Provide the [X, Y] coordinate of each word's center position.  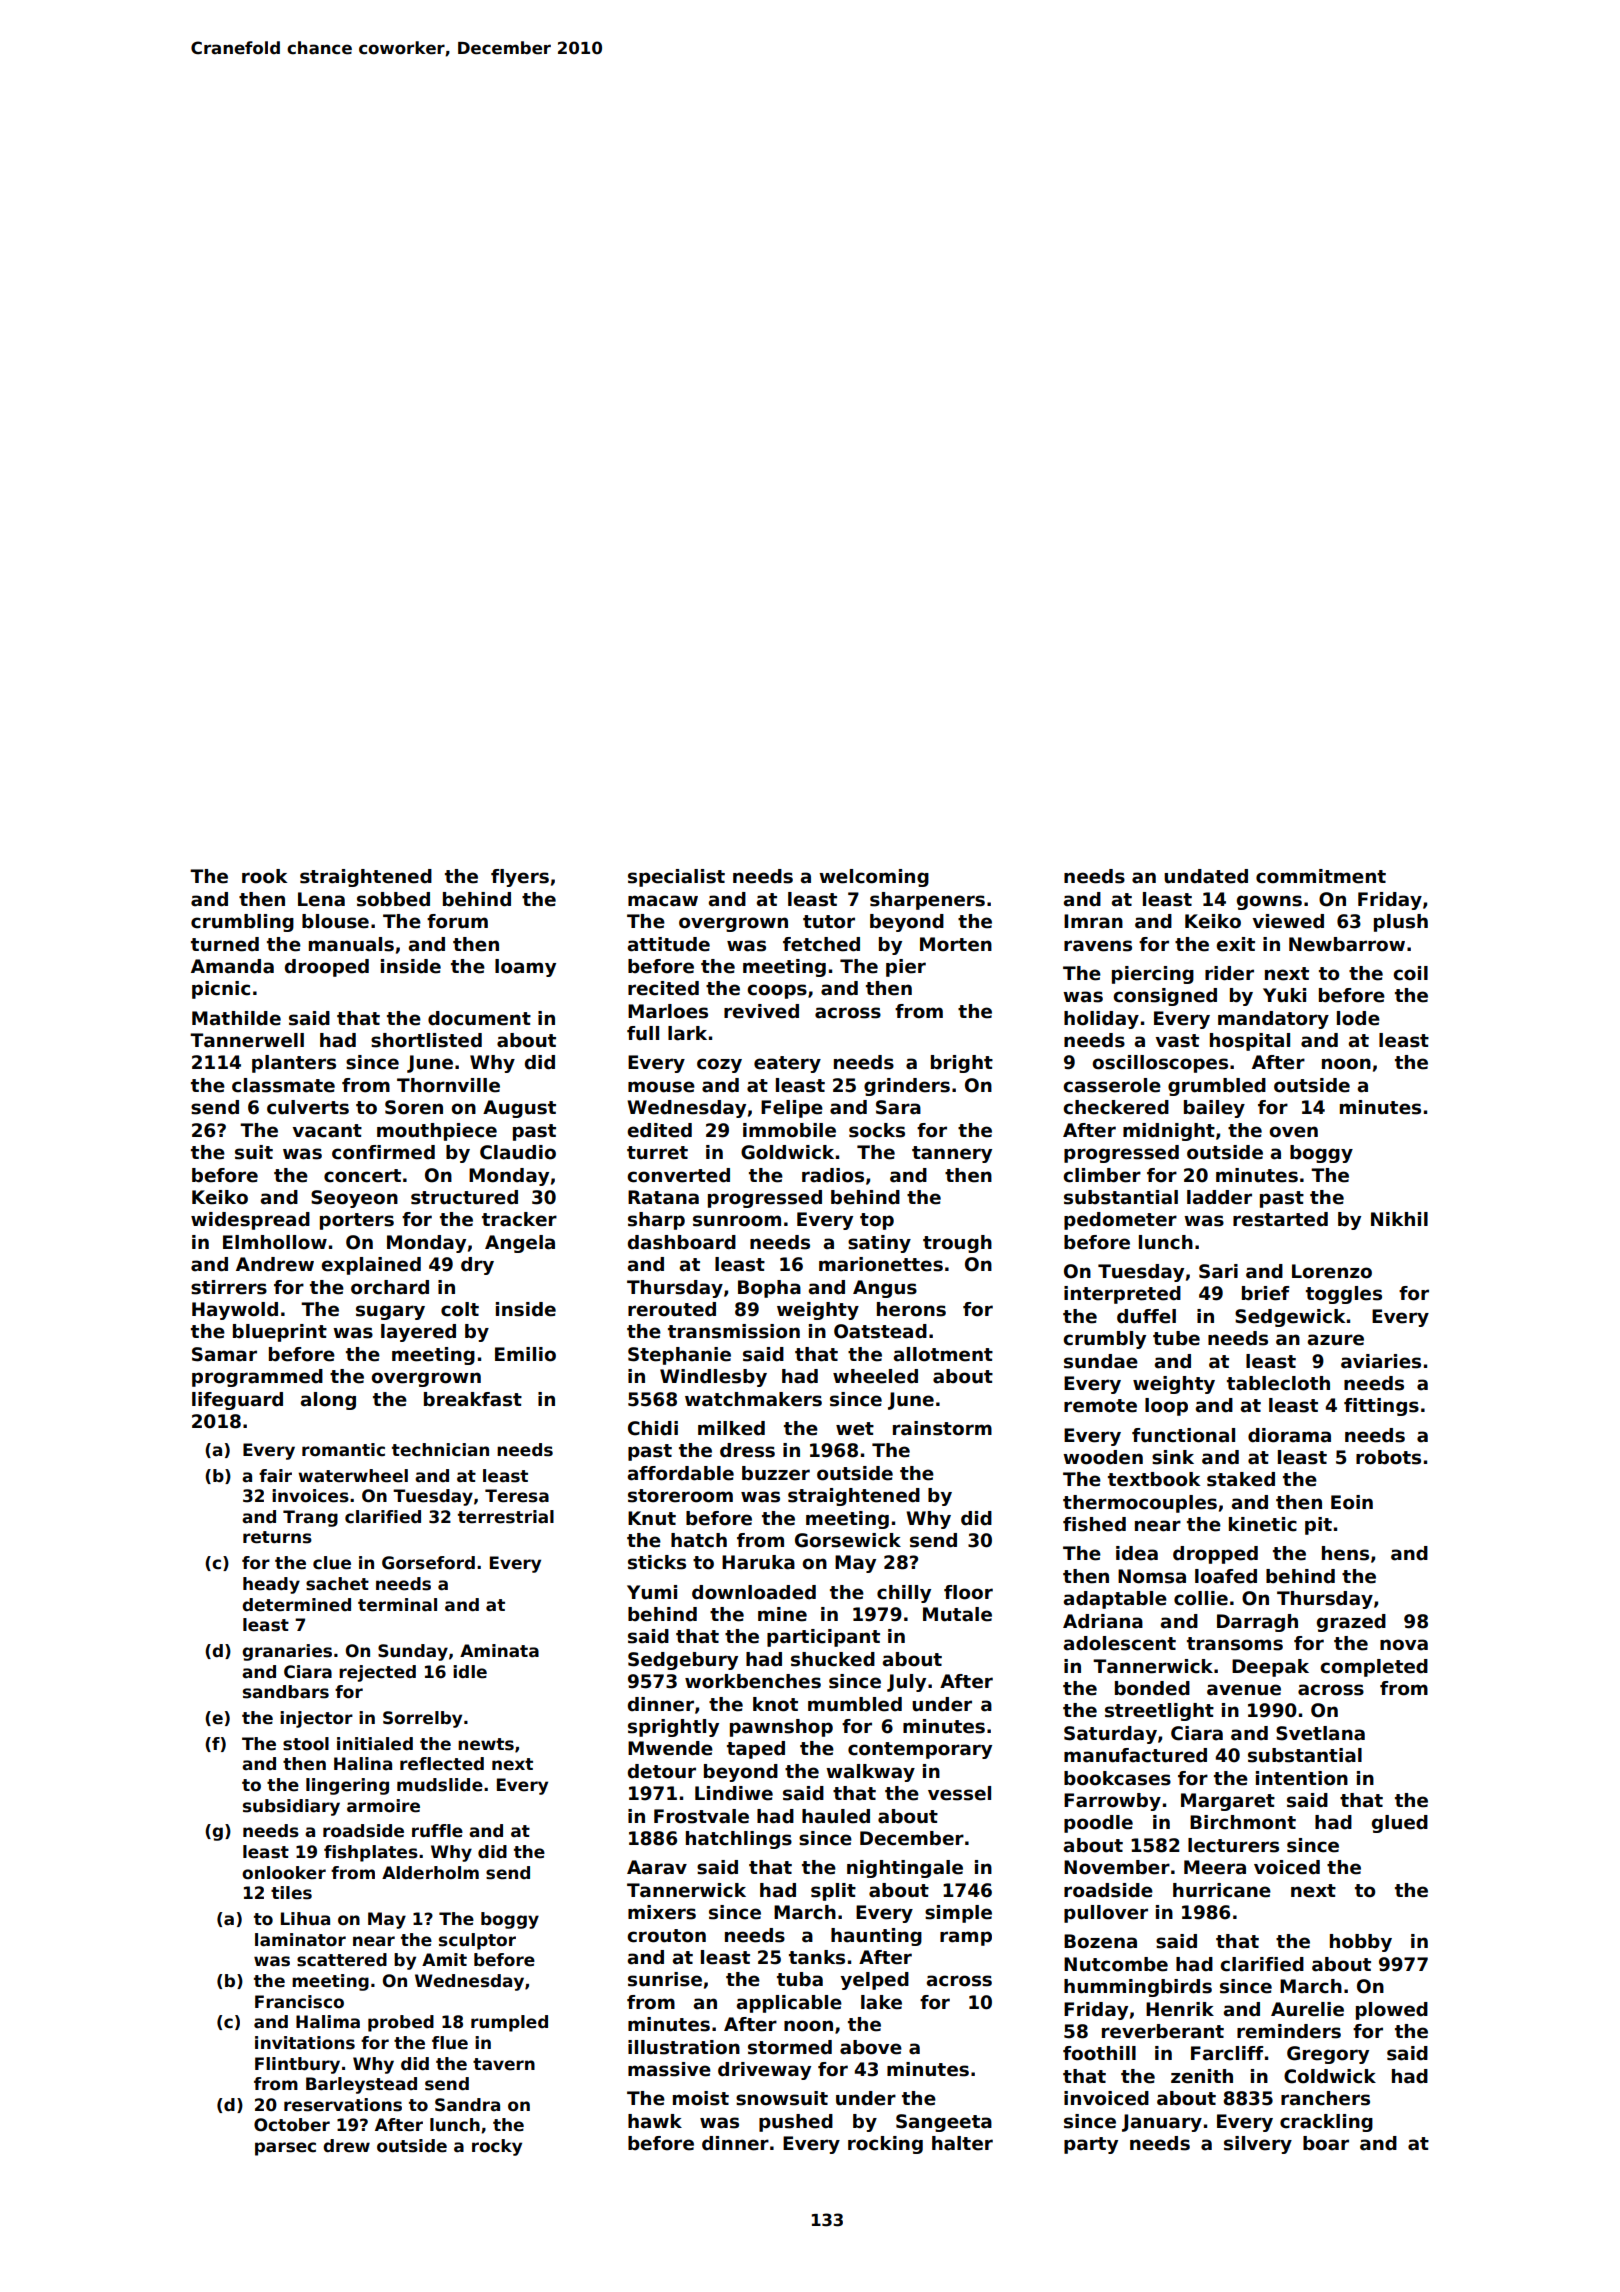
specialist [676, 878]
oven [1293, 1132]
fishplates [371, 1853]
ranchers [1325, 2098]
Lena [321, 899]
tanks [817, 1957]
